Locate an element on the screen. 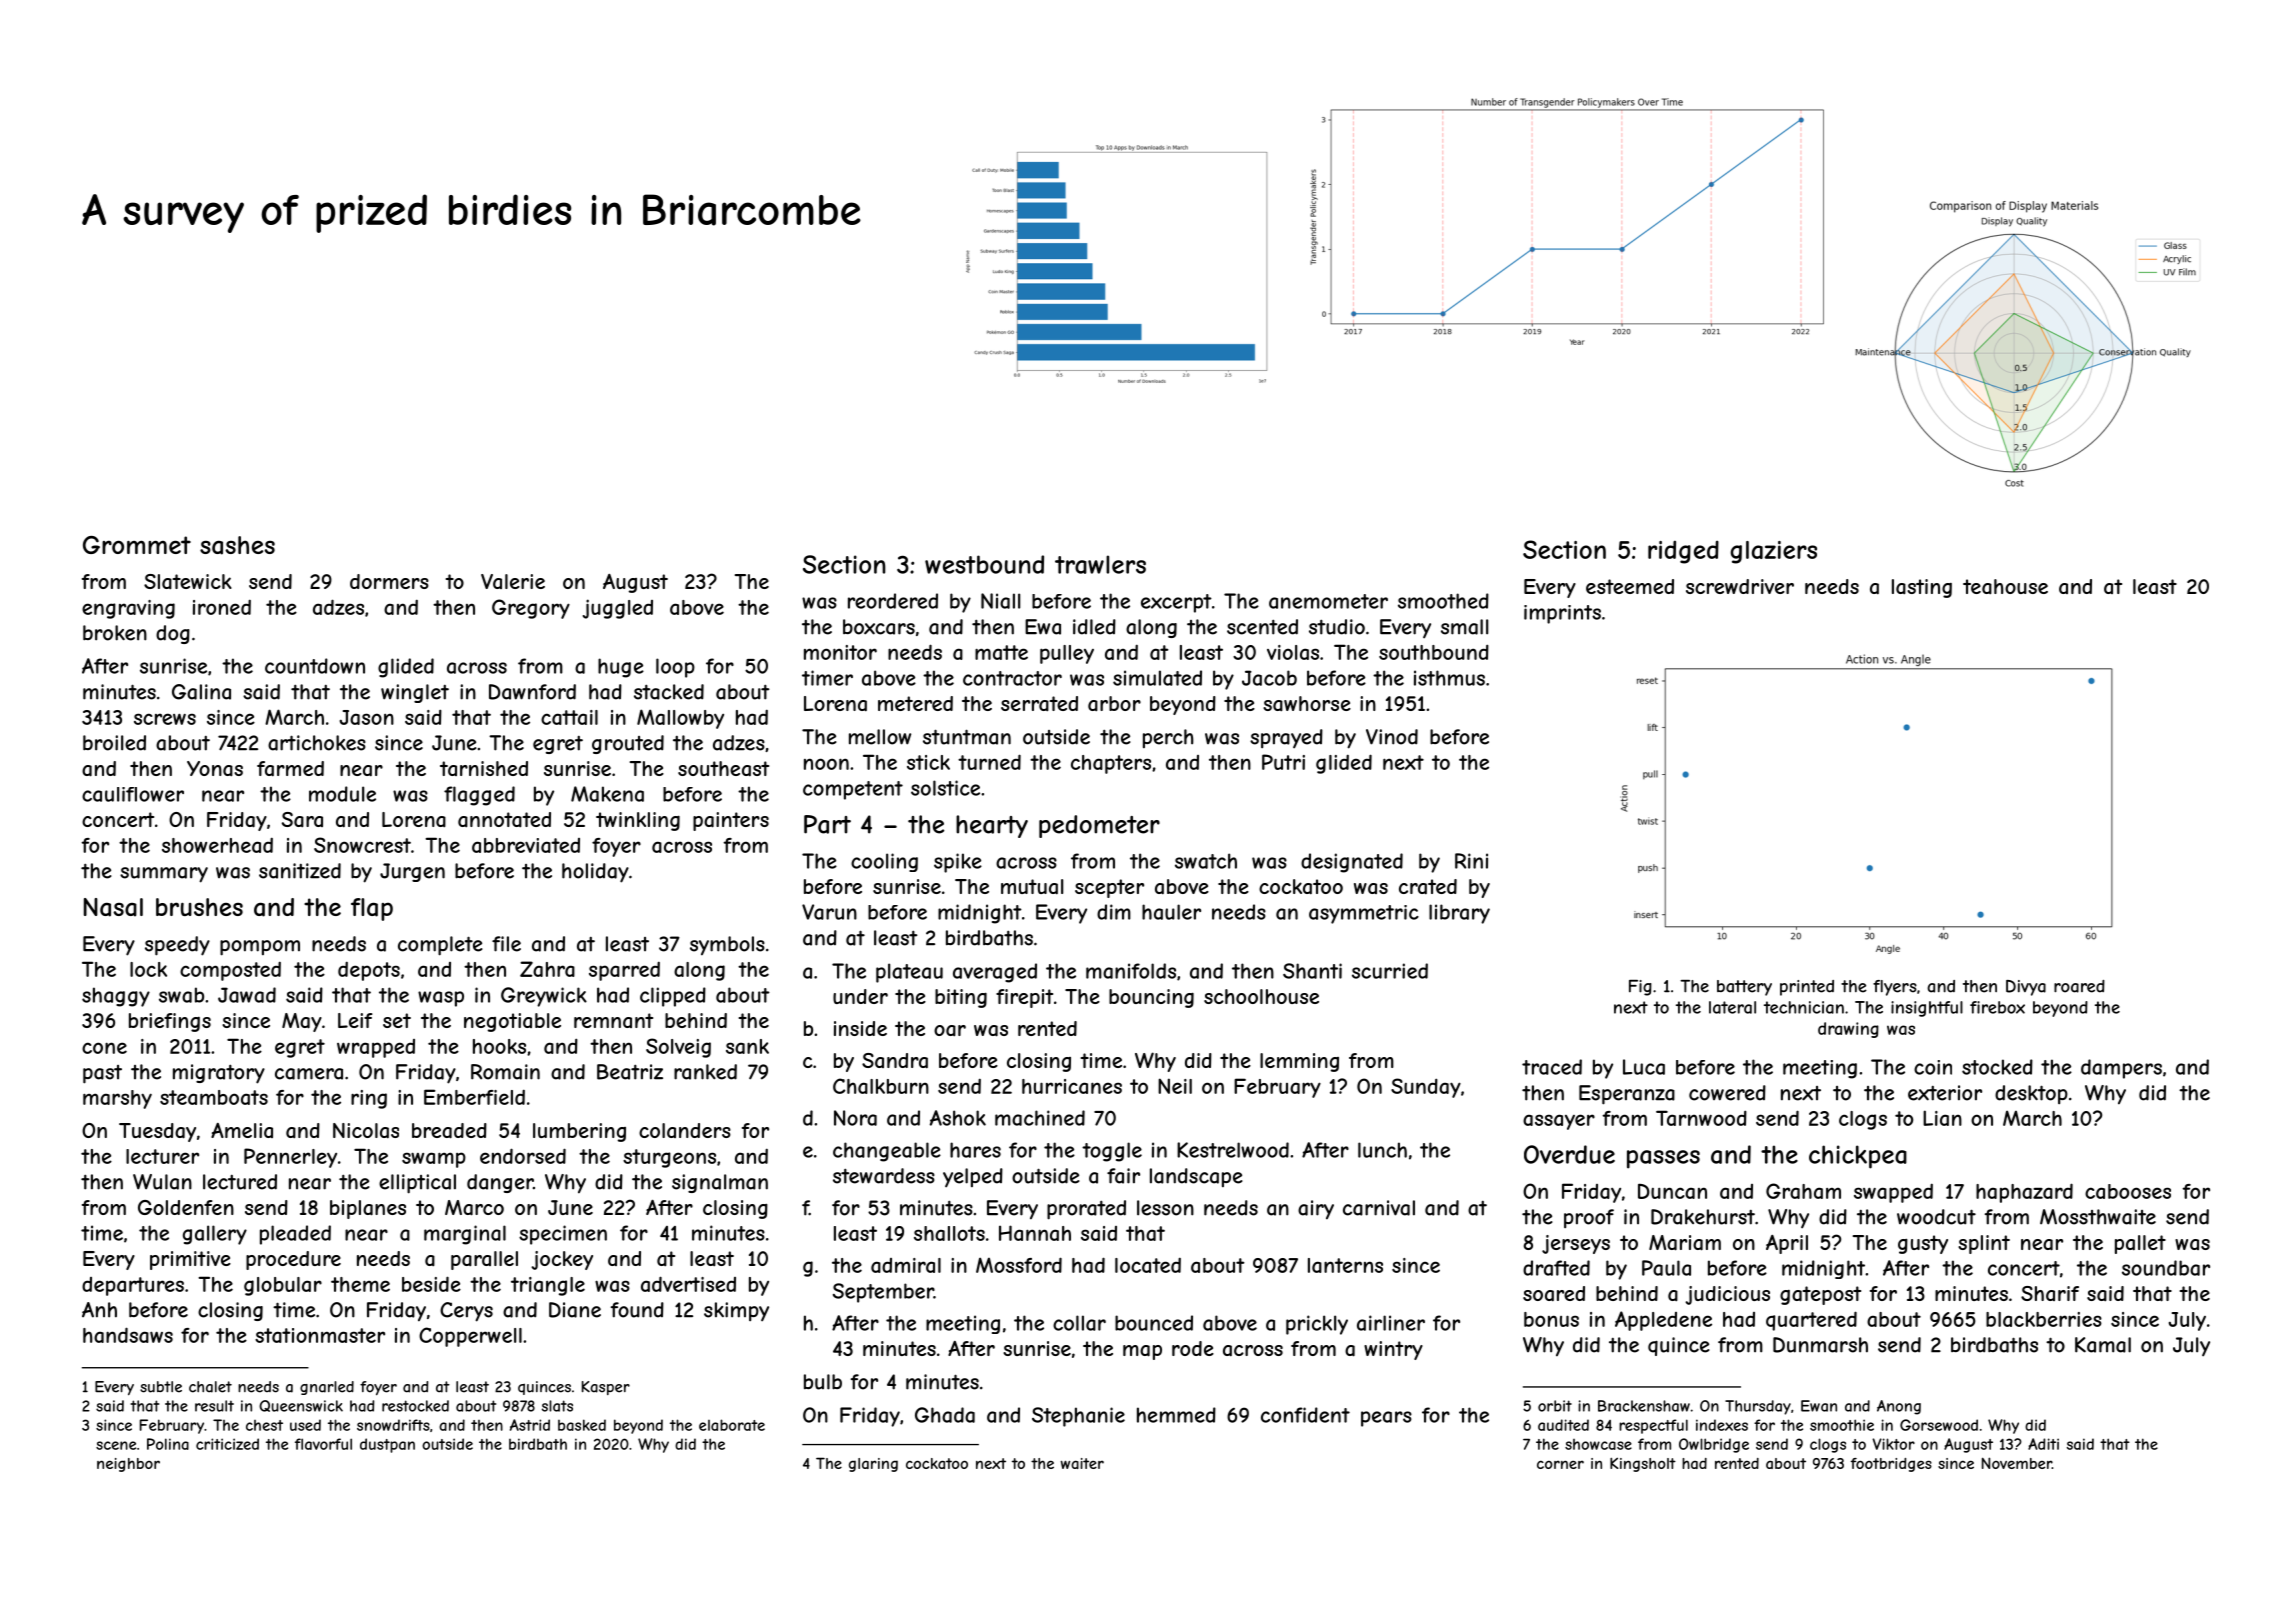 The height and width of the screenshot is (1620, 2292). pears is located at coordinates (1386, 1419).
